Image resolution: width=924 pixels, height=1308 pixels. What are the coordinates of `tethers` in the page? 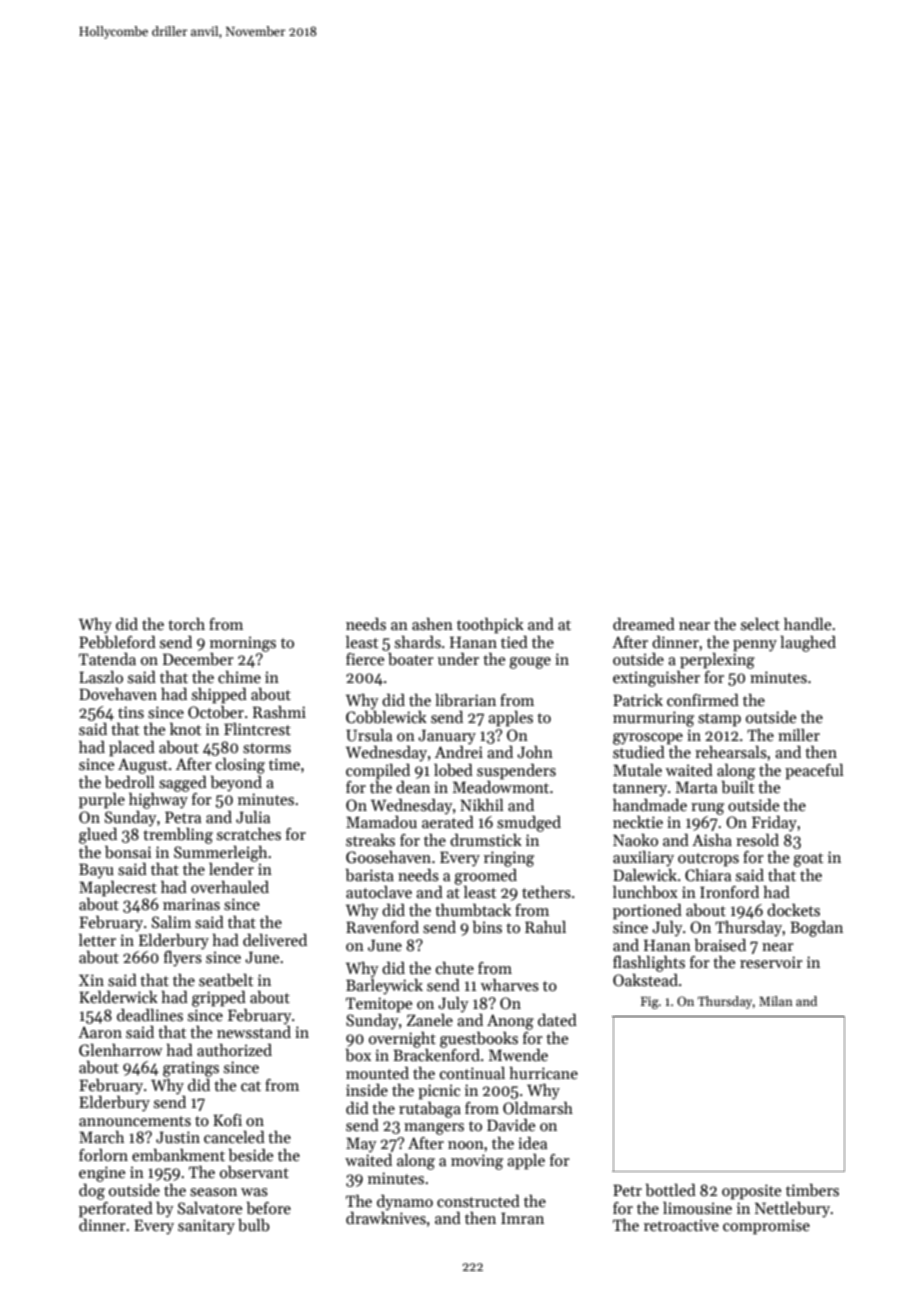 It's located at (546, 892).
